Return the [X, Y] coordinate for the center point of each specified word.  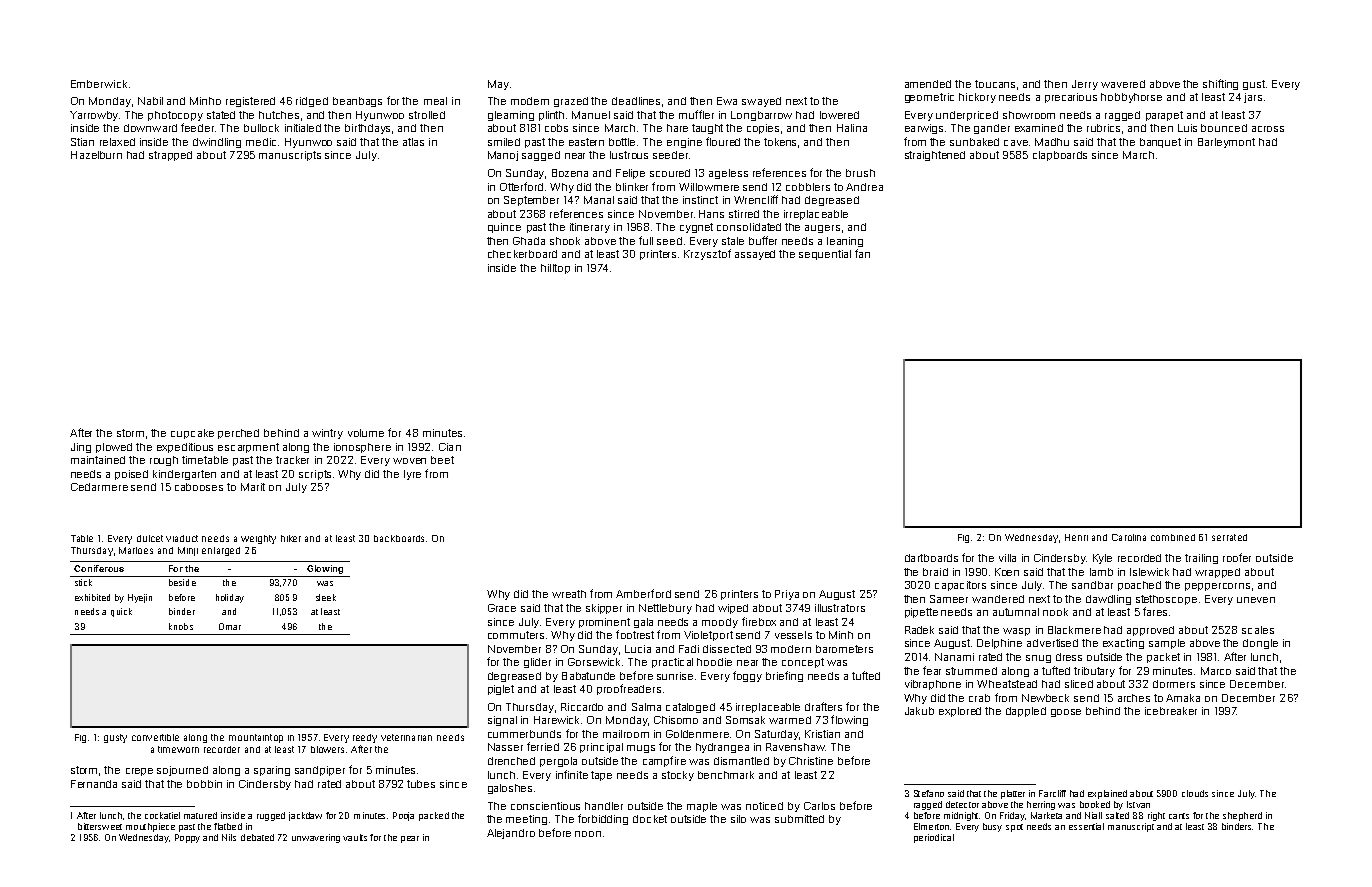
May [498, 85]
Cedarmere [99, 487]
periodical [934, 838]
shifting [1220, 84]
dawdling [1108, 600]
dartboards [931, 558]
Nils [229, 837]
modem [530, 101]
